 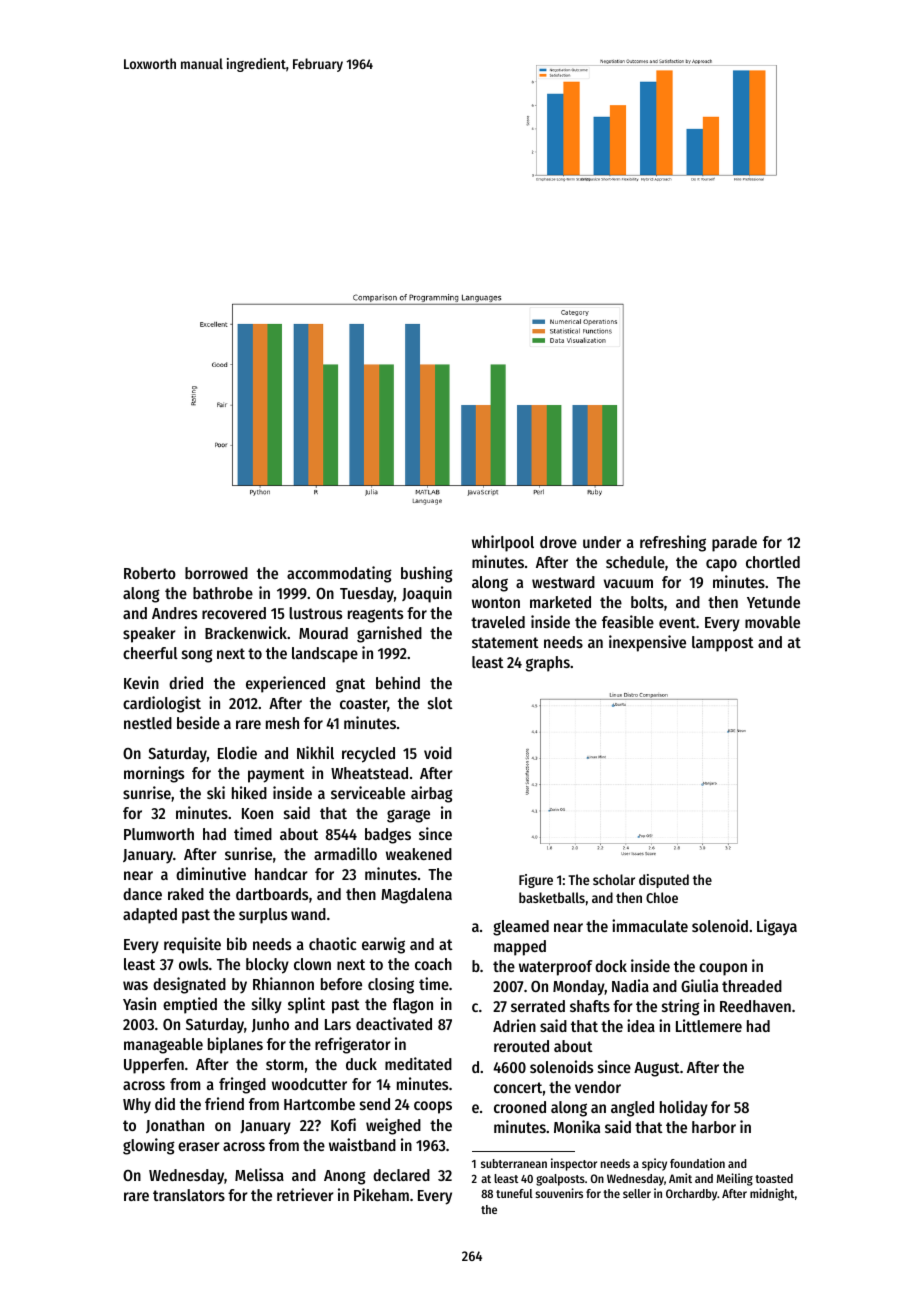 I want to click on slot, so click(x=440, y=703).
